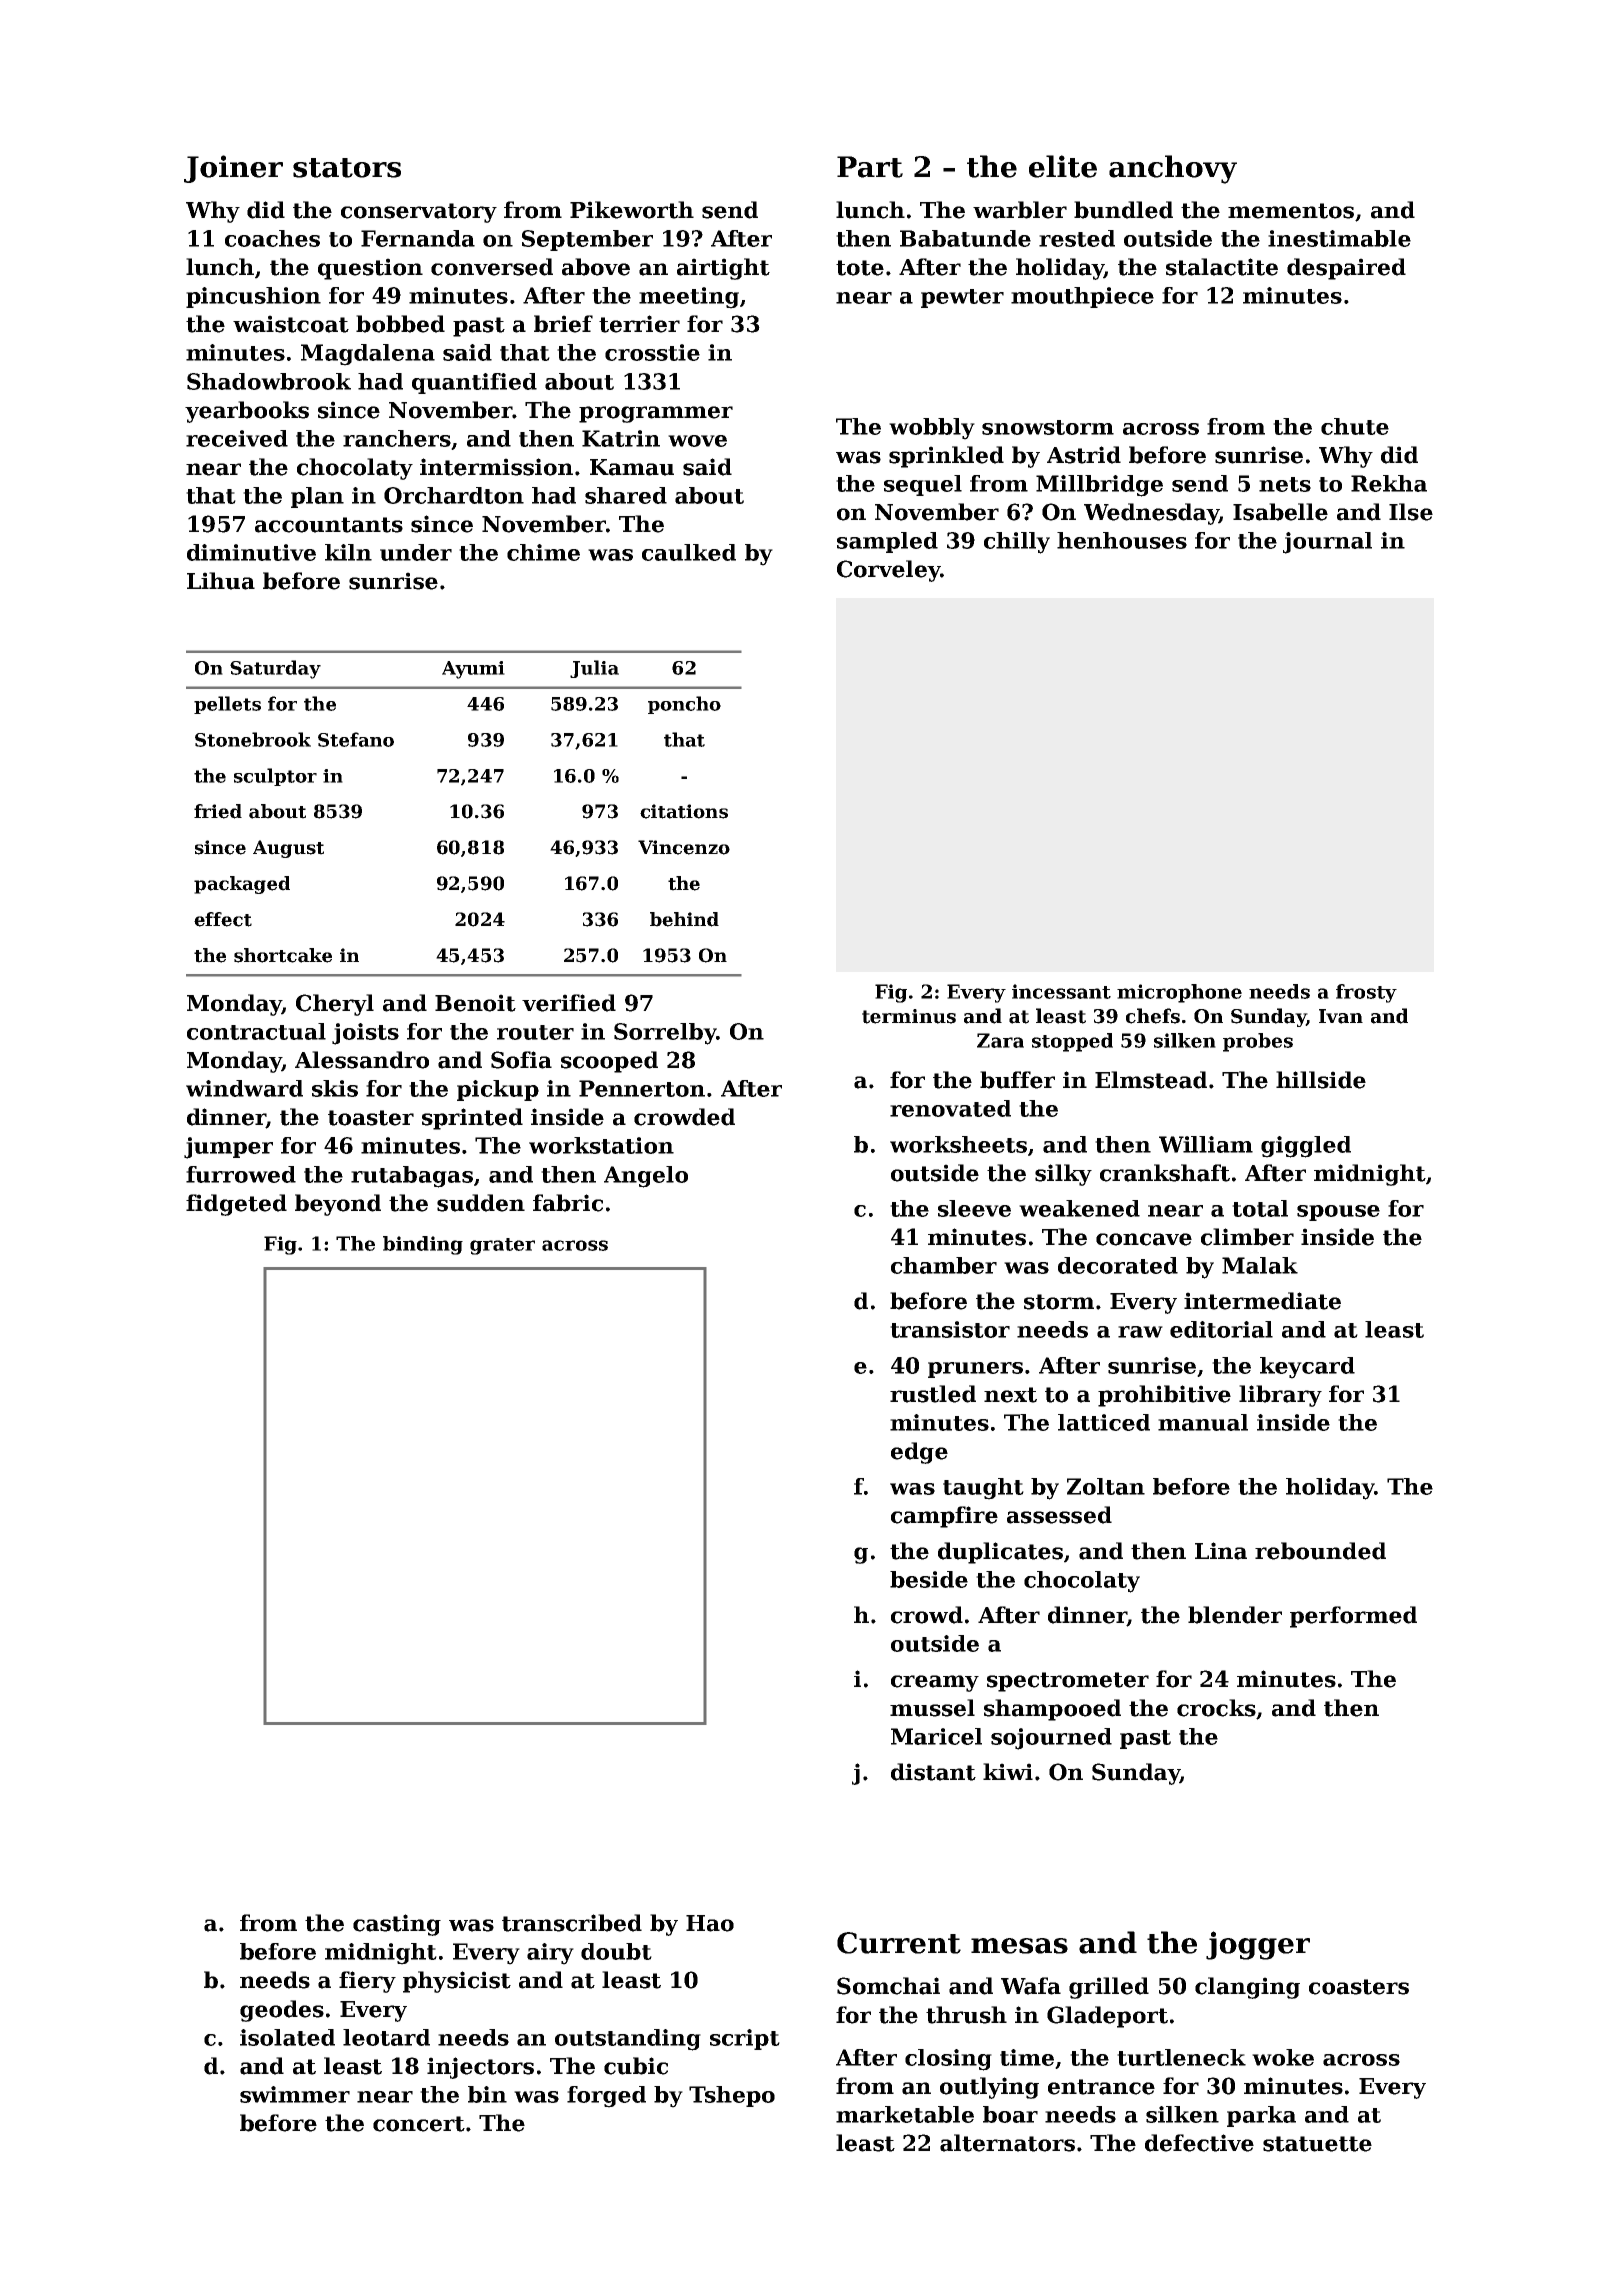  I want to click on airtight, so click(723, 269).
